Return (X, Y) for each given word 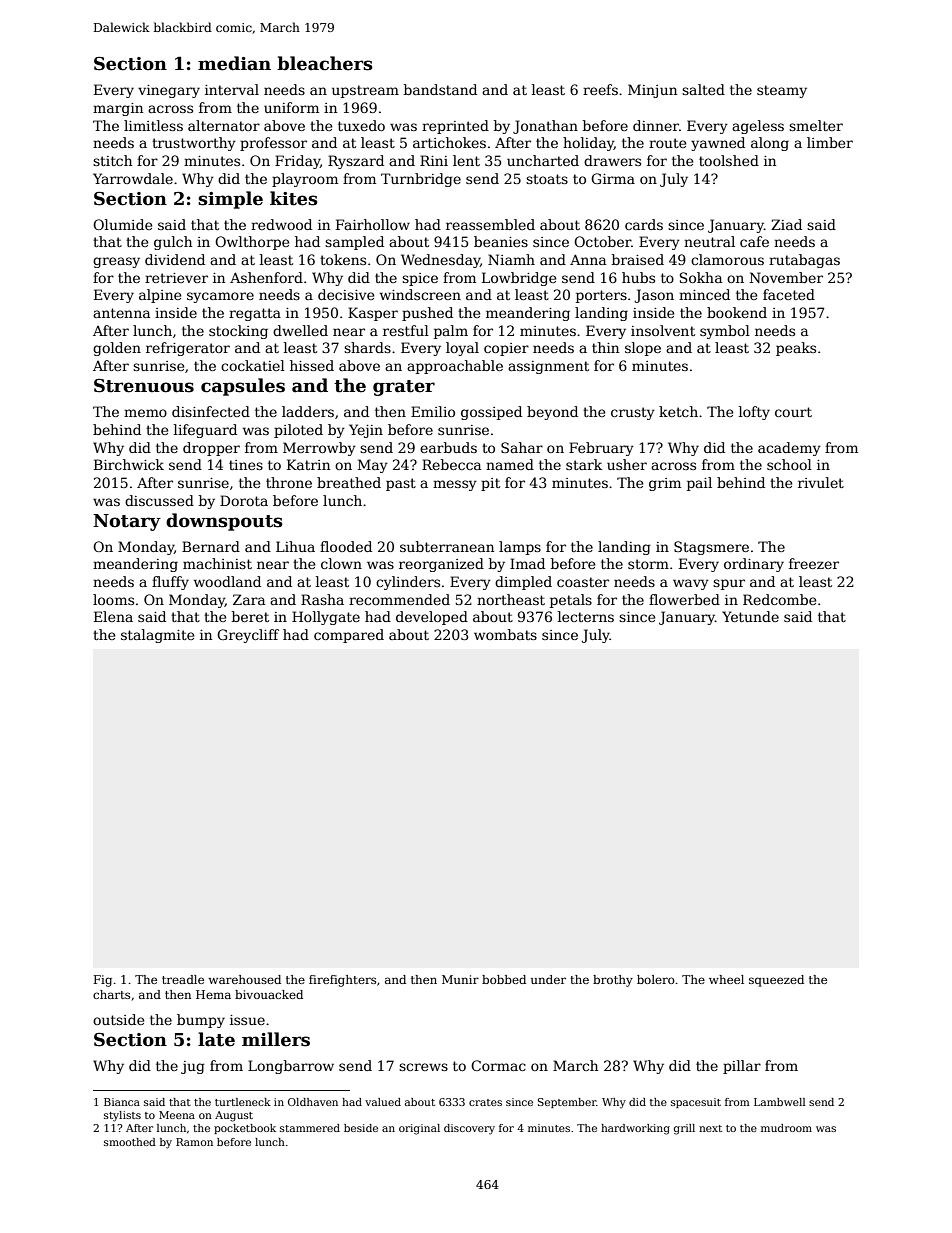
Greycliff (248, 636)
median (234, 63)
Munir (460, 979)
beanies (501, 241)
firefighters (342, 981)
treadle (183, 979)
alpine (160, 296)
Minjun (652, 91)
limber (830, 142)
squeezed (776, 981)
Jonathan (545, 127)
